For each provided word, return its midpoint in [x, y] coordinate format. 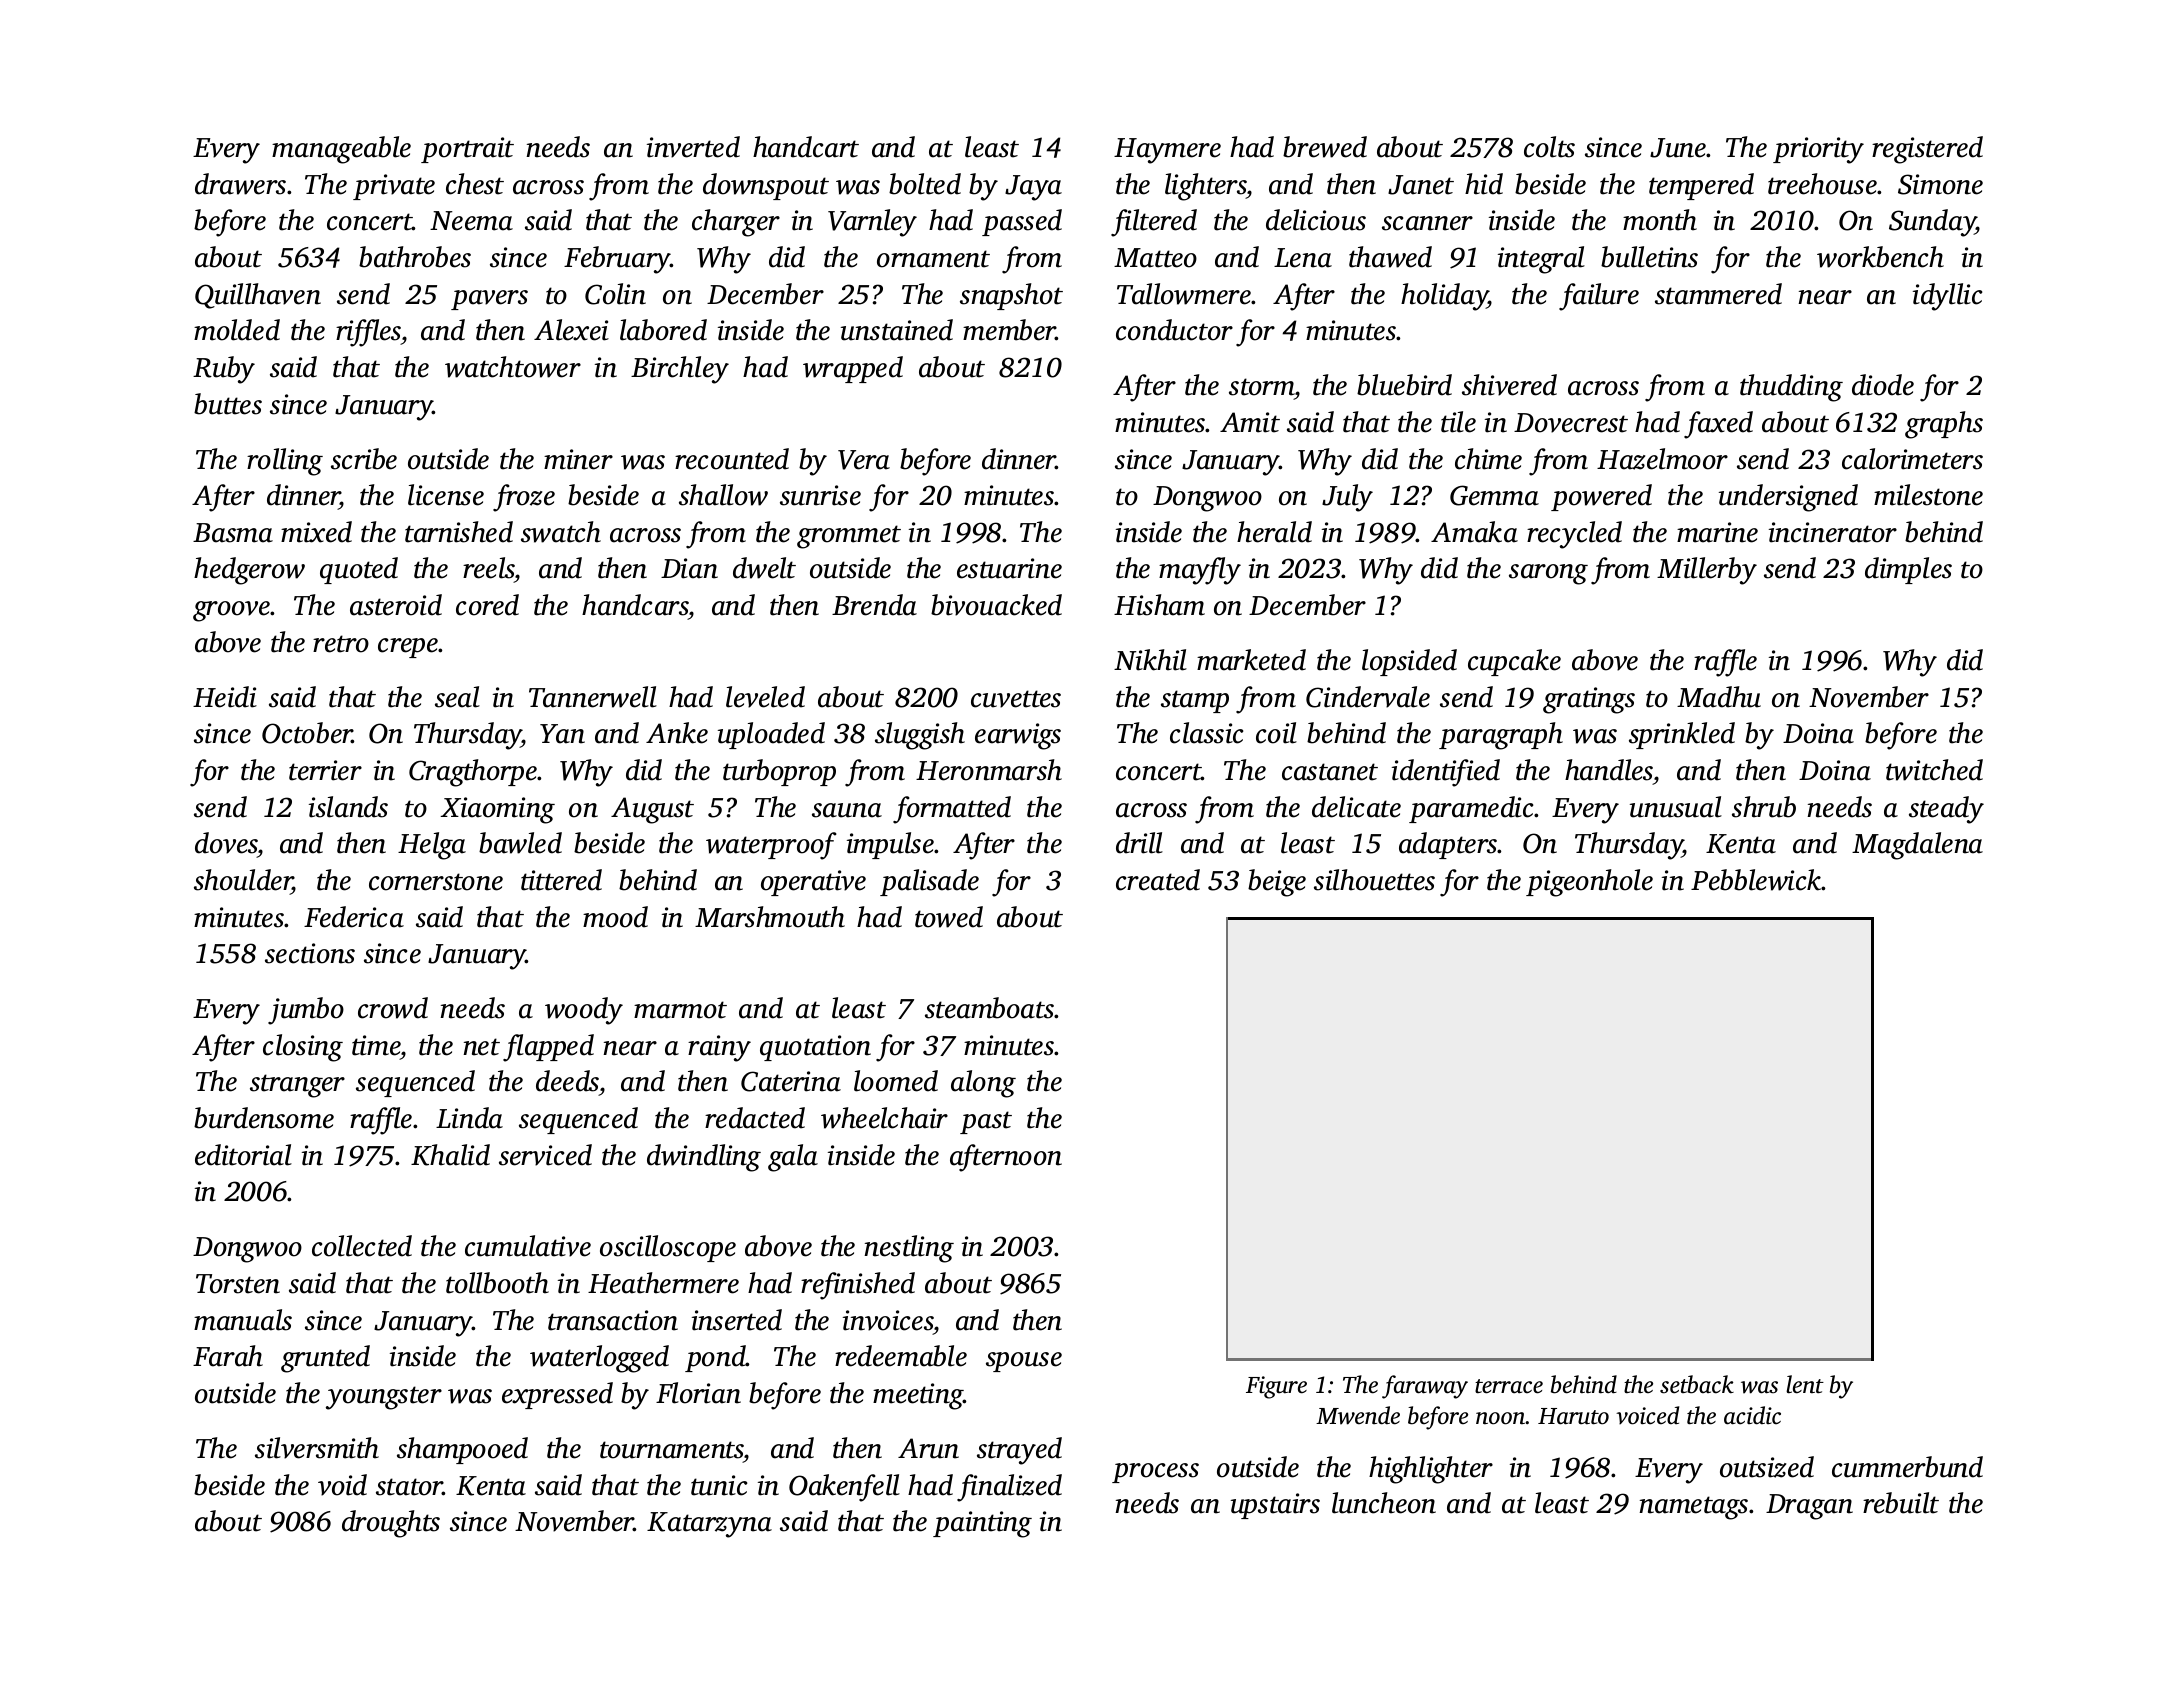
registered [1927, 150]
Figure [1276, 1387]
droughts [391, 1524]
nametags [1693, 1508]
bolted [925, 184]
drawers [240, 184]
